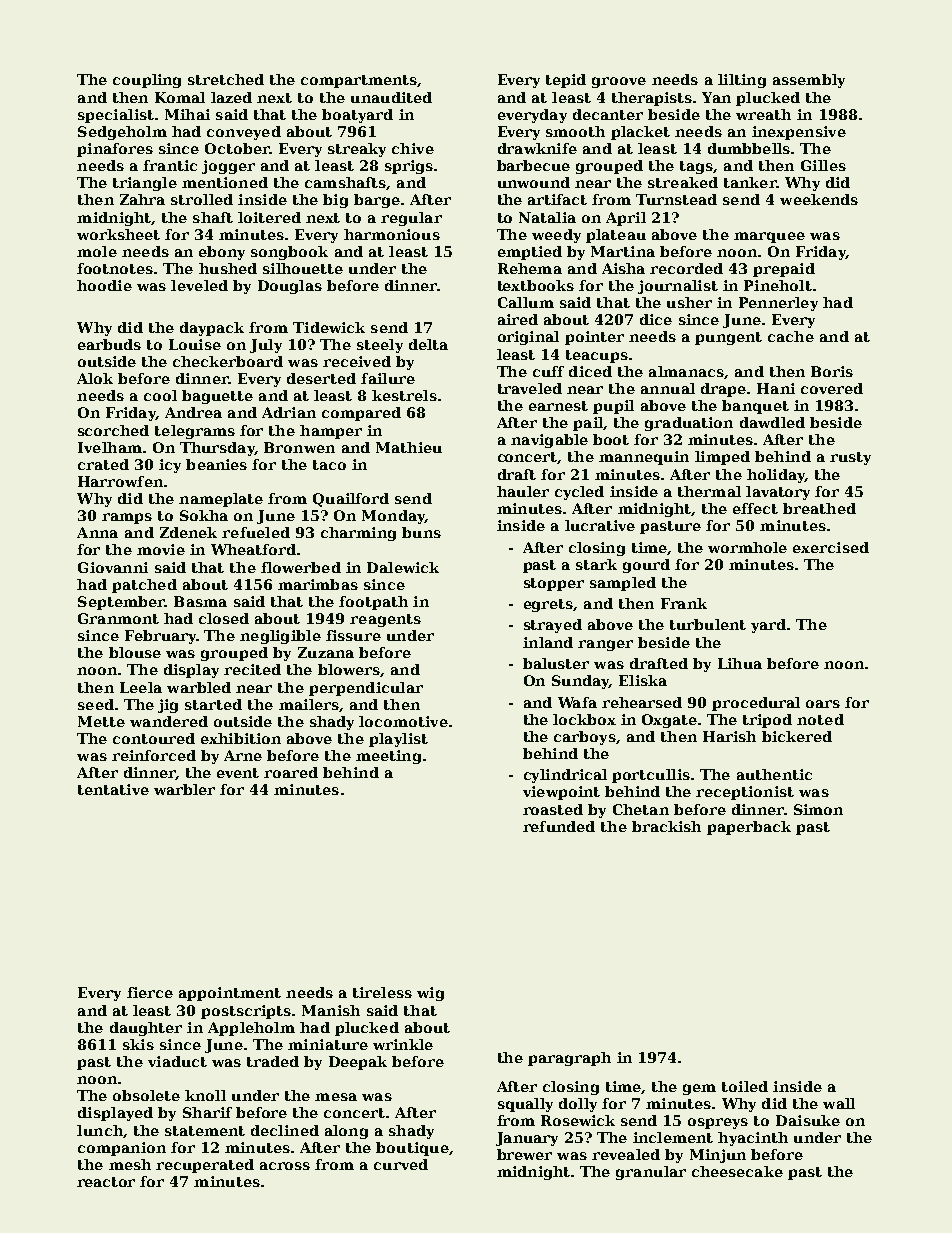 This page has width=952, height=1233. I want to click on Monday, so click(393, 517).
